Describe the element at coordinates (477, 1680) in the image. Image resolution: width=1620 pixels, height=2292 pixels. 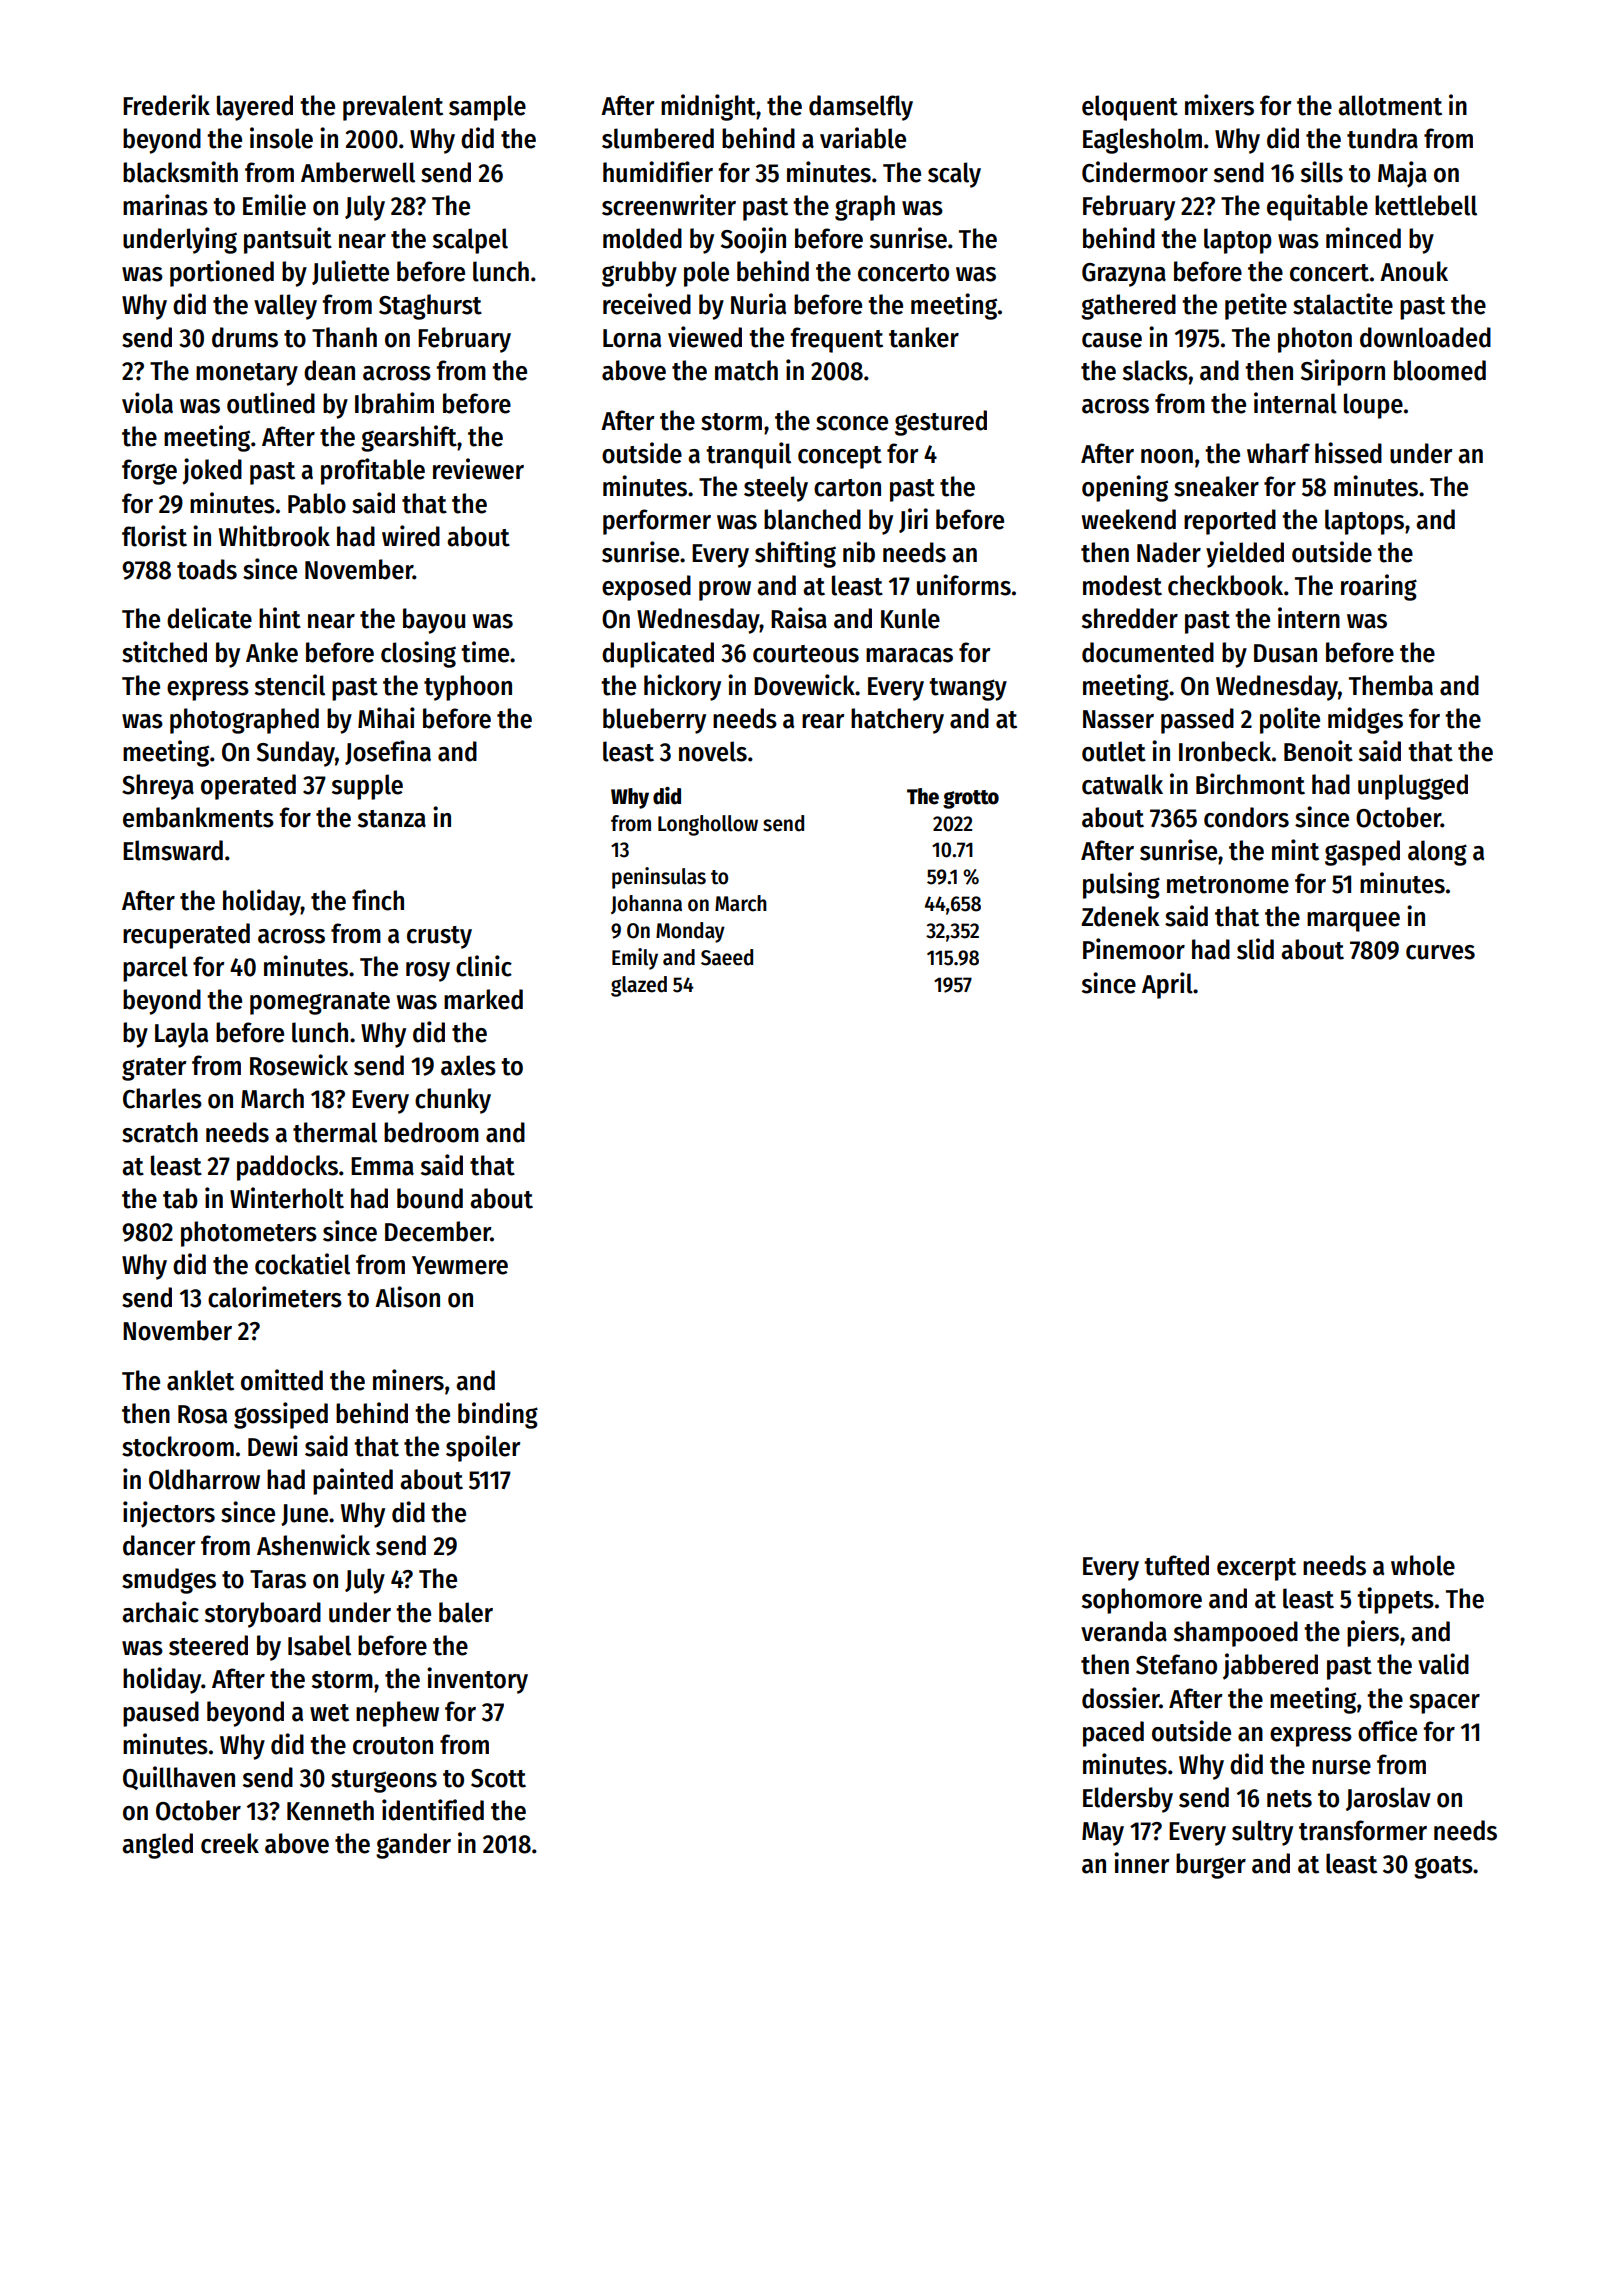
I see `inventory` at that location.
